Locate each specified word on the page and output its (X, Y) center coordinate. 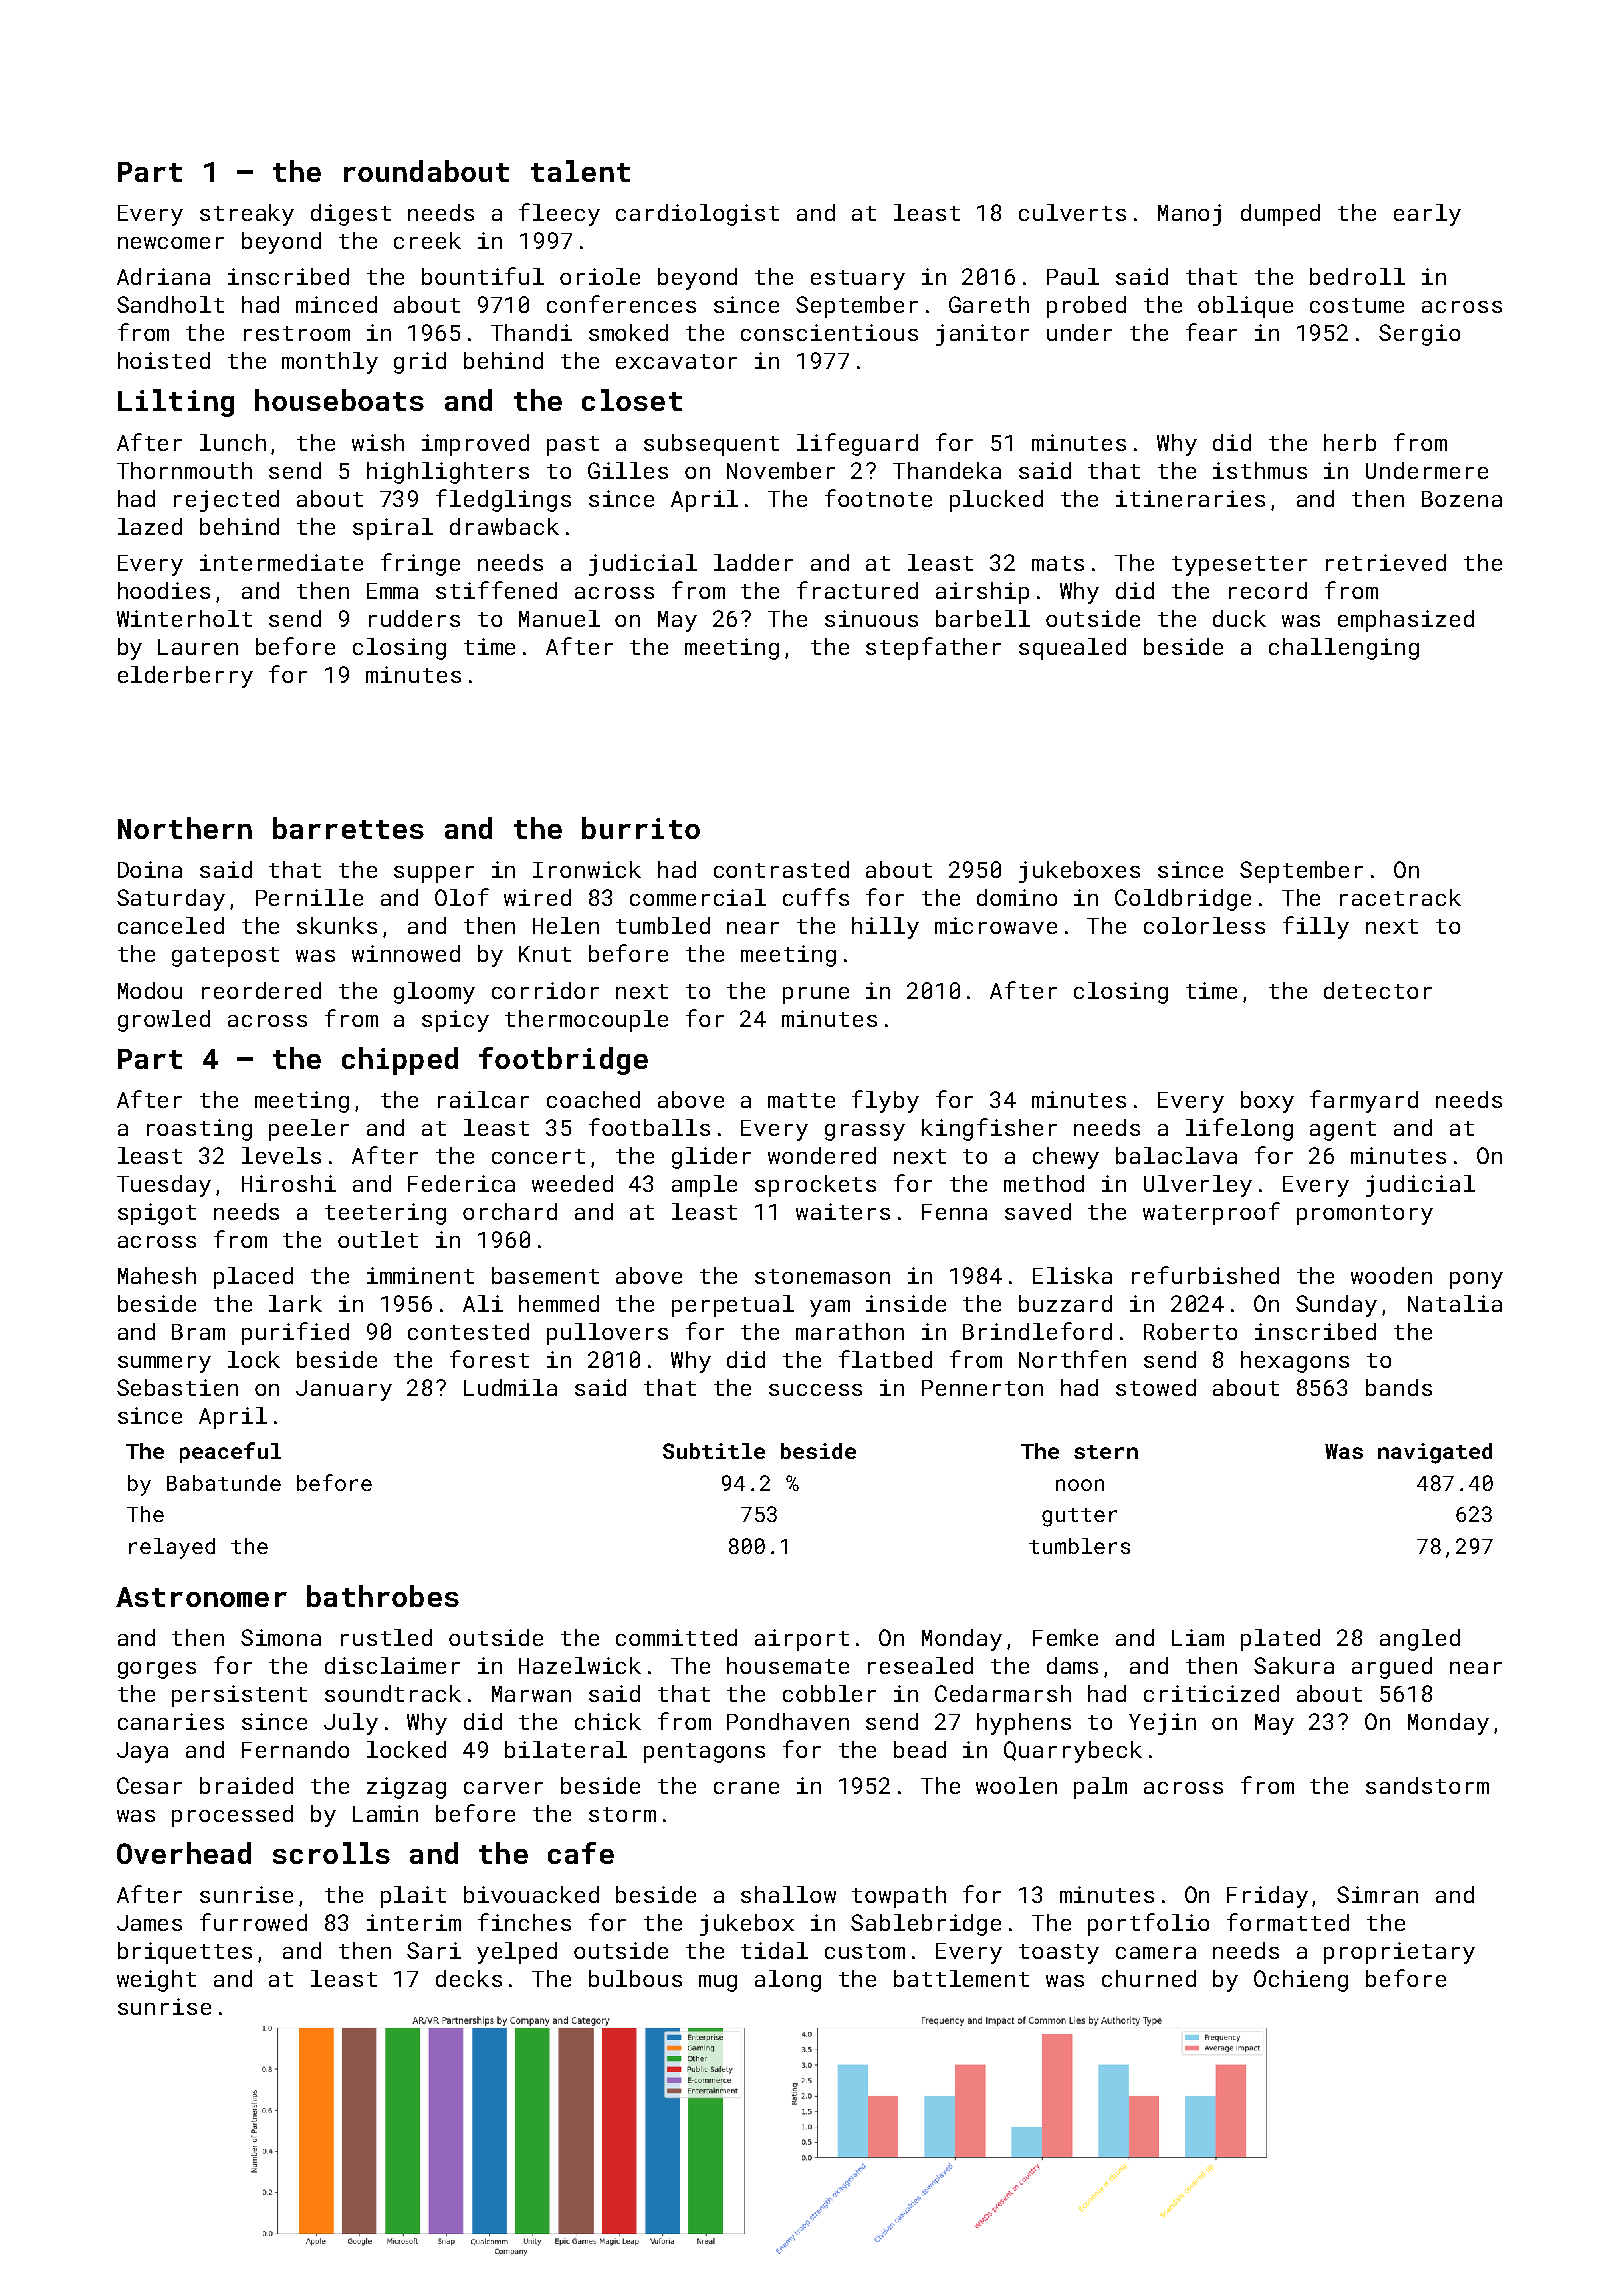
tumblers (1079, 1546)
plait (413, 1897)
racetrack (1400, 897)
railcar (483, 1099)
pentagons (704, 1753)
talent (580, 171)
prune (816, 995)
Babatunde (224, 1483)
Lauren (198, 647)
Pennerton (982, 1388)
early (1427, 215)
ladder (753, 562)
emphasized (1406, 621)
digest (351, 215)
